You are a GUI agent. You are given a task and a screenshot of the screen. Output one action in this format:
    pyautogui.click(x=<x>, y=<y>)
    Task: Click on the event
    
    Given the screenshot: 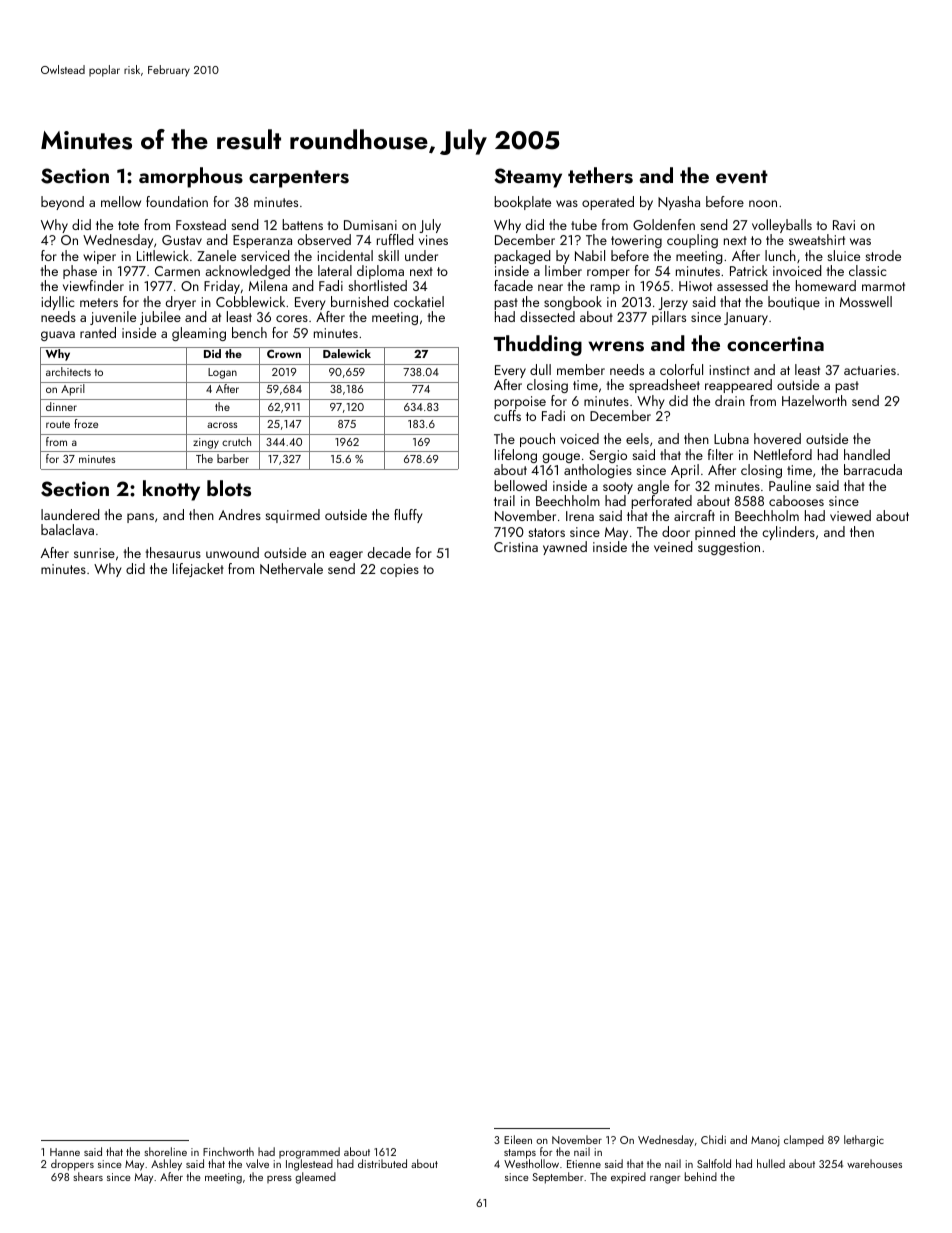 What is the action you would take?
    pyautogui.click(x=742, y=177)
